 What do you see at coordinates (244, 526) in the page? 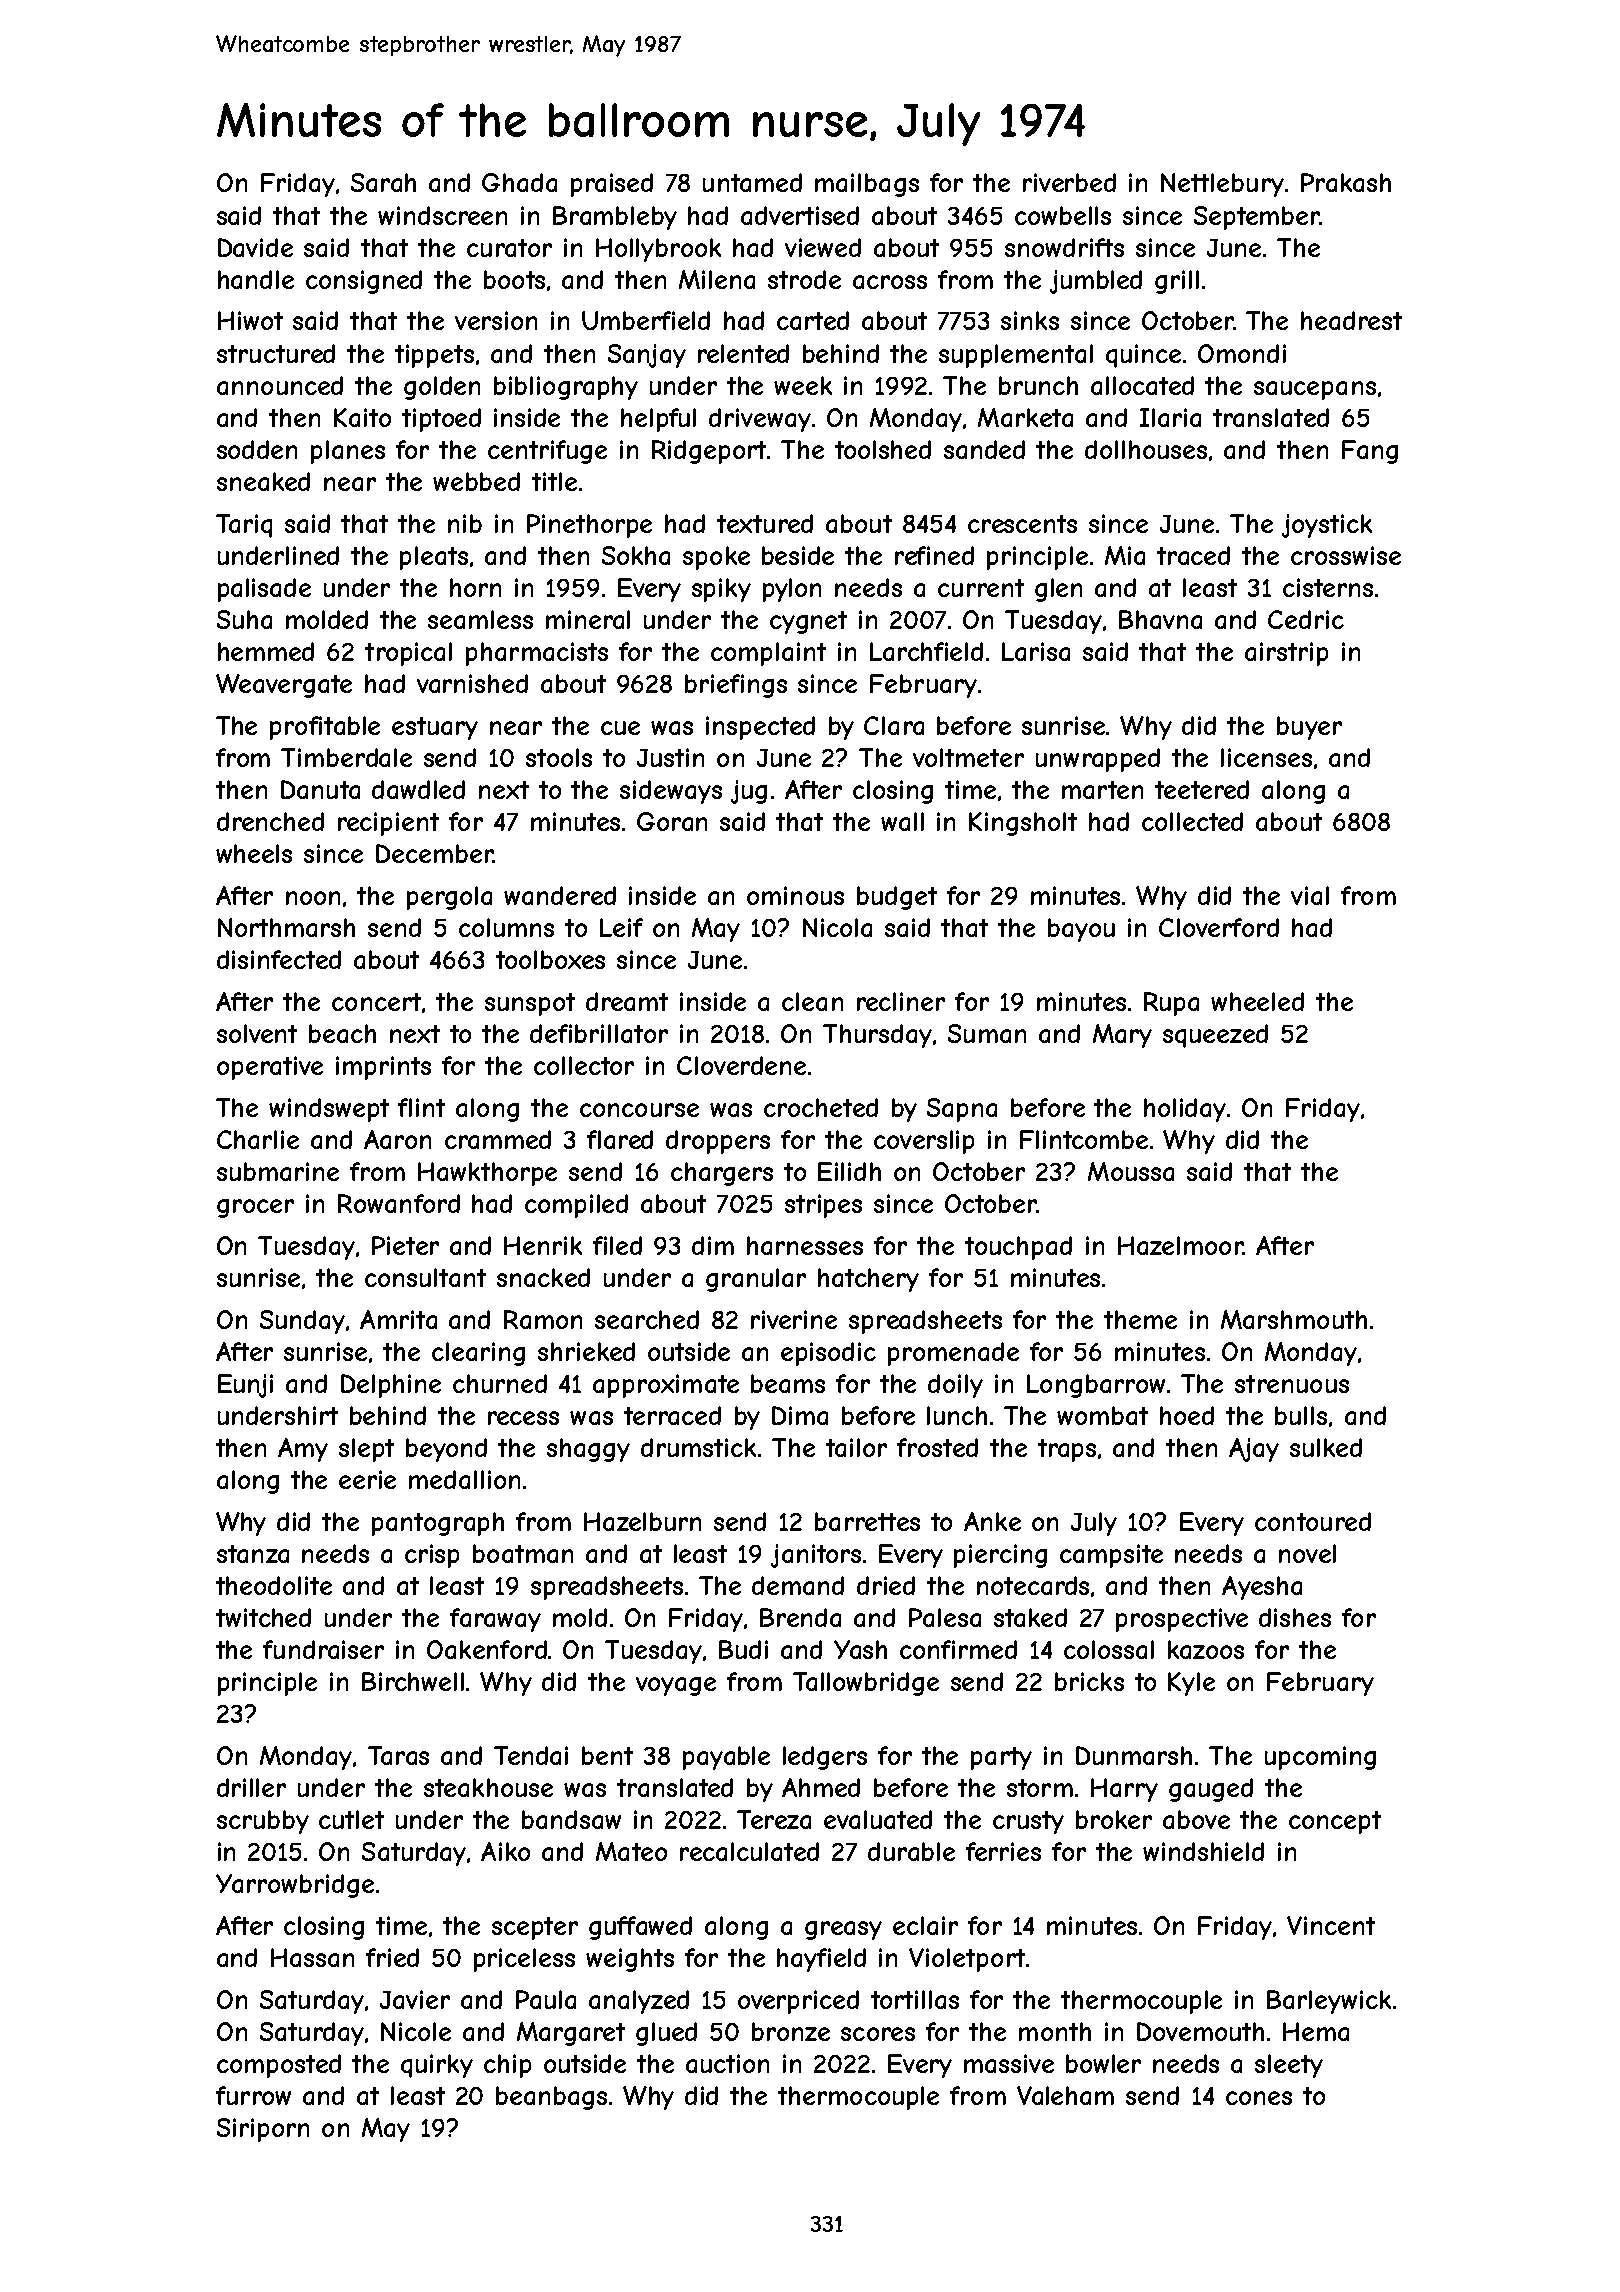
I see `Tariq` at bounding box center [244, 526].
